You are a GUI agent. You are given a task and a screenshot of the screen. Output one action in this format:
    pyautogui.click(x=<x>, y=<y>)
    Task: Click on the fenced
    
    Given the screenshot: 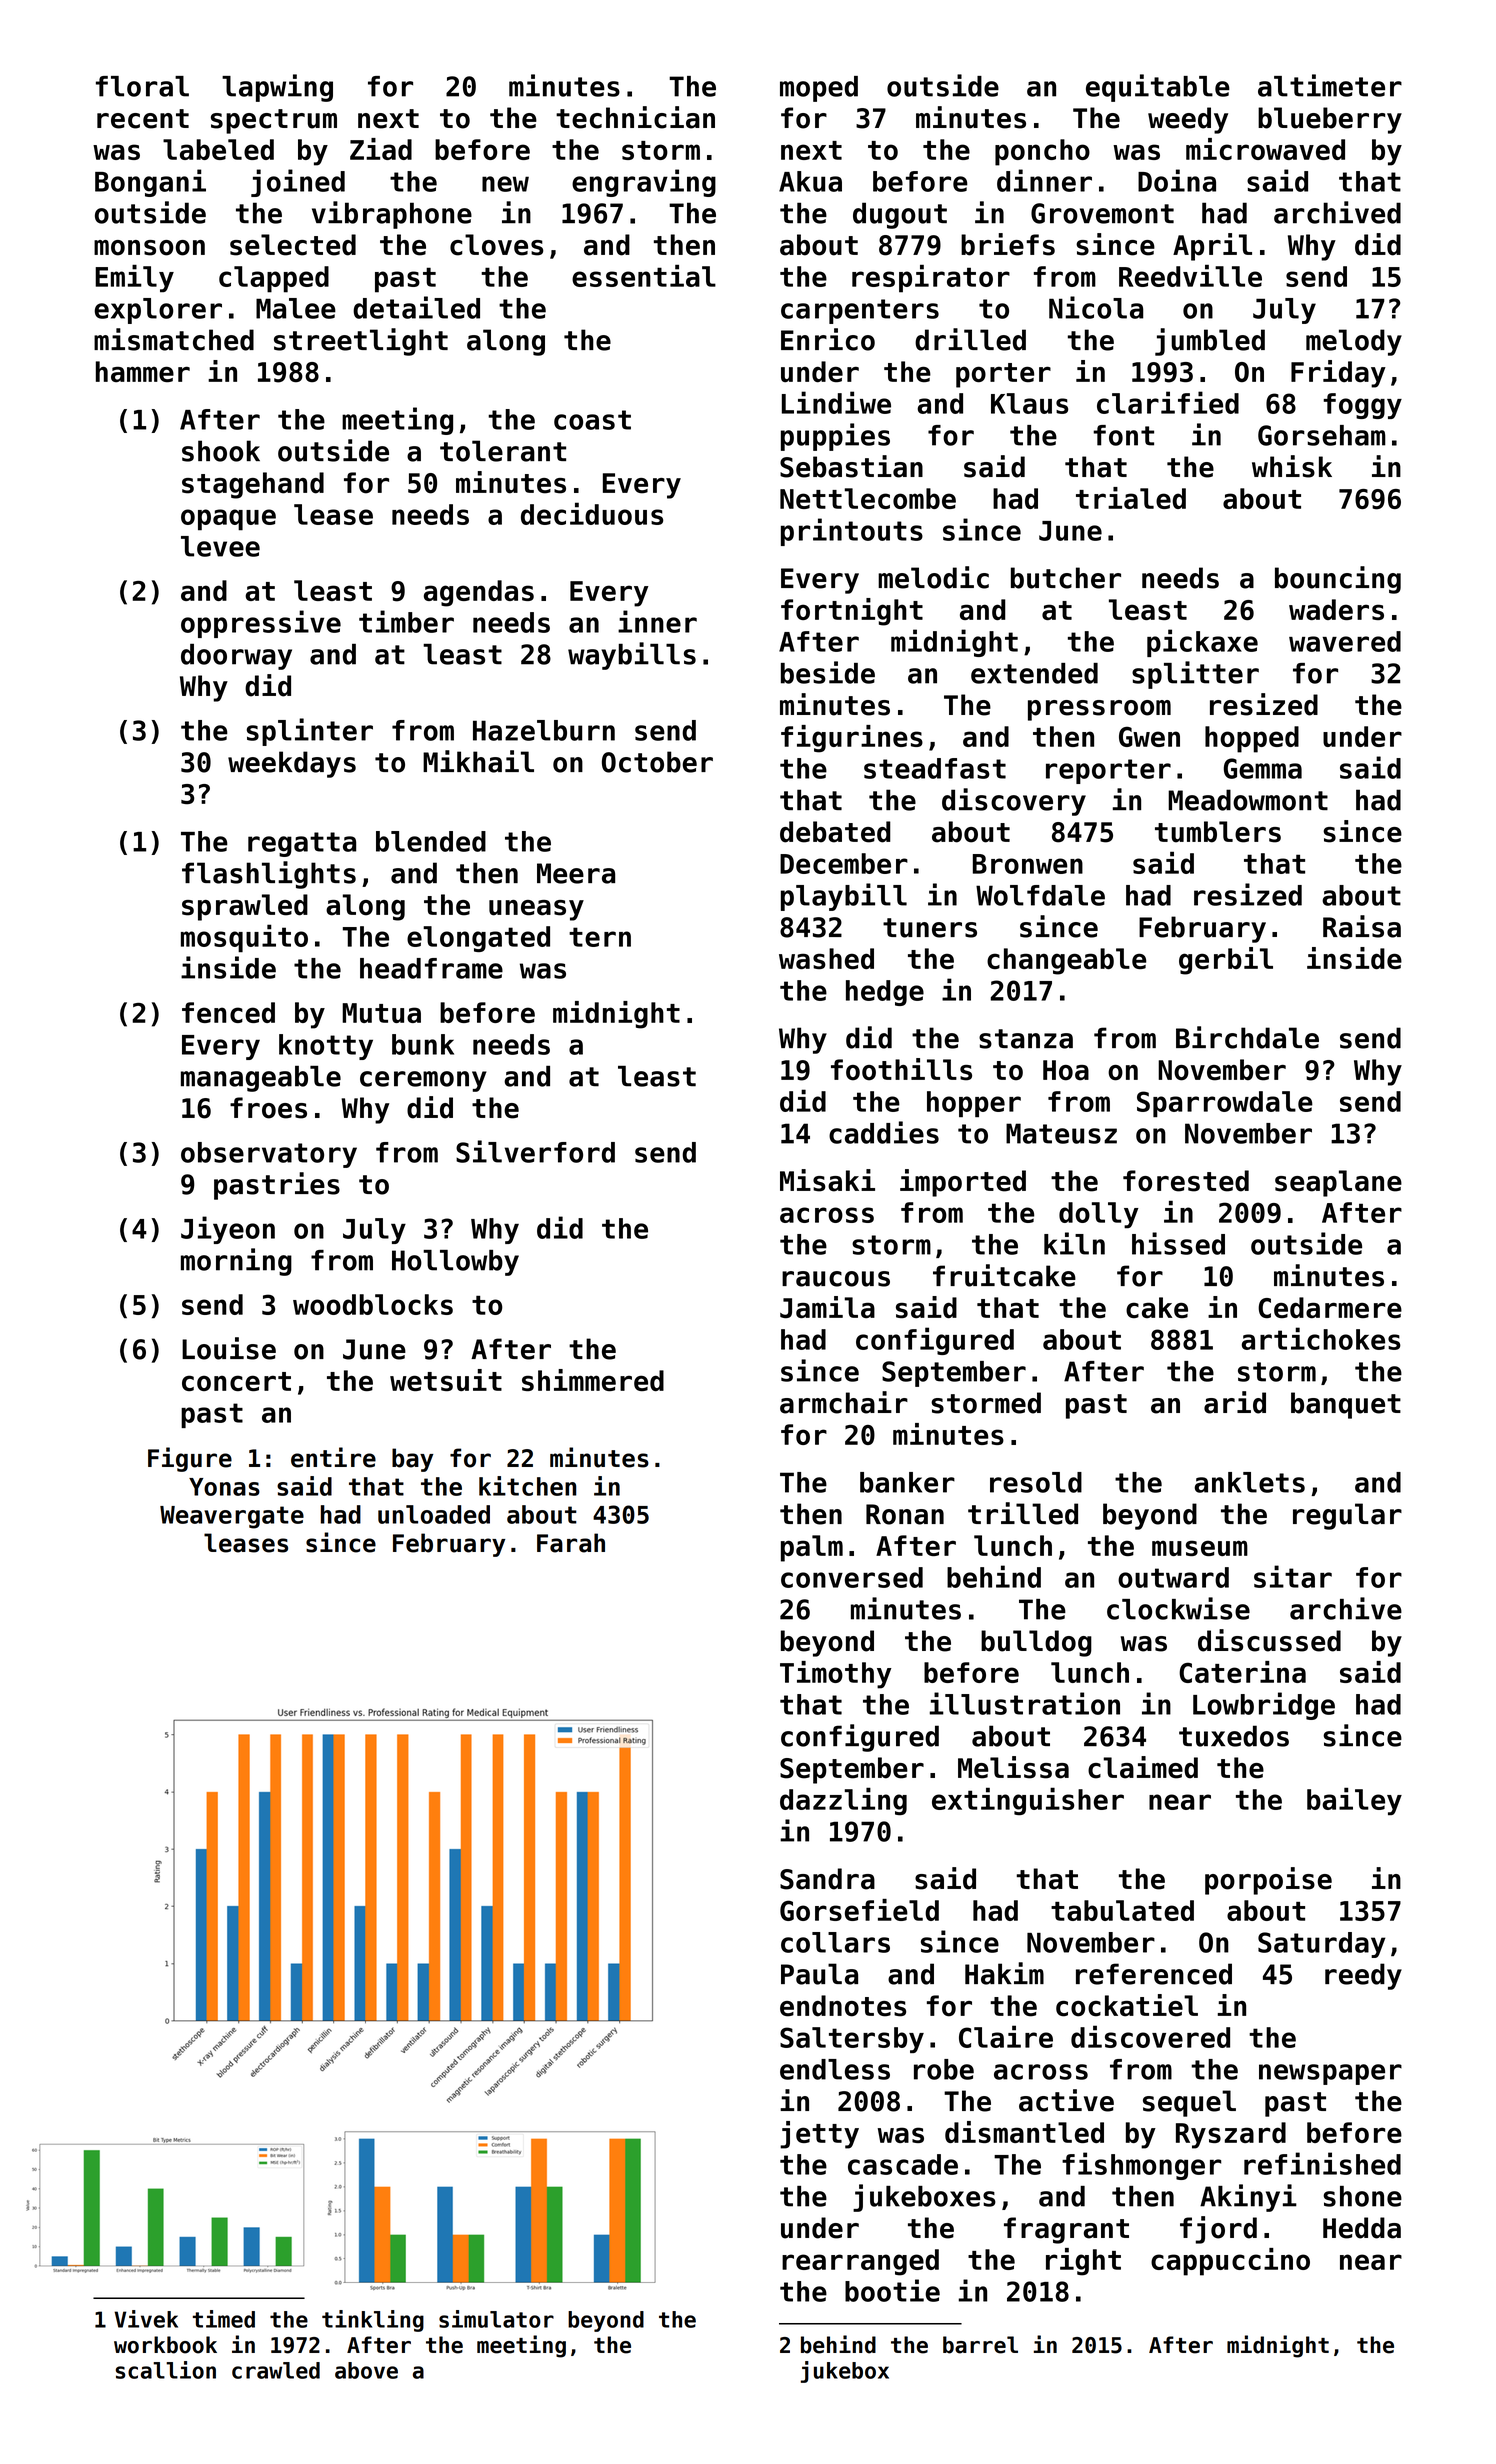 What is the action you would take?
    pyautogui.click(x=228, y=1012)
